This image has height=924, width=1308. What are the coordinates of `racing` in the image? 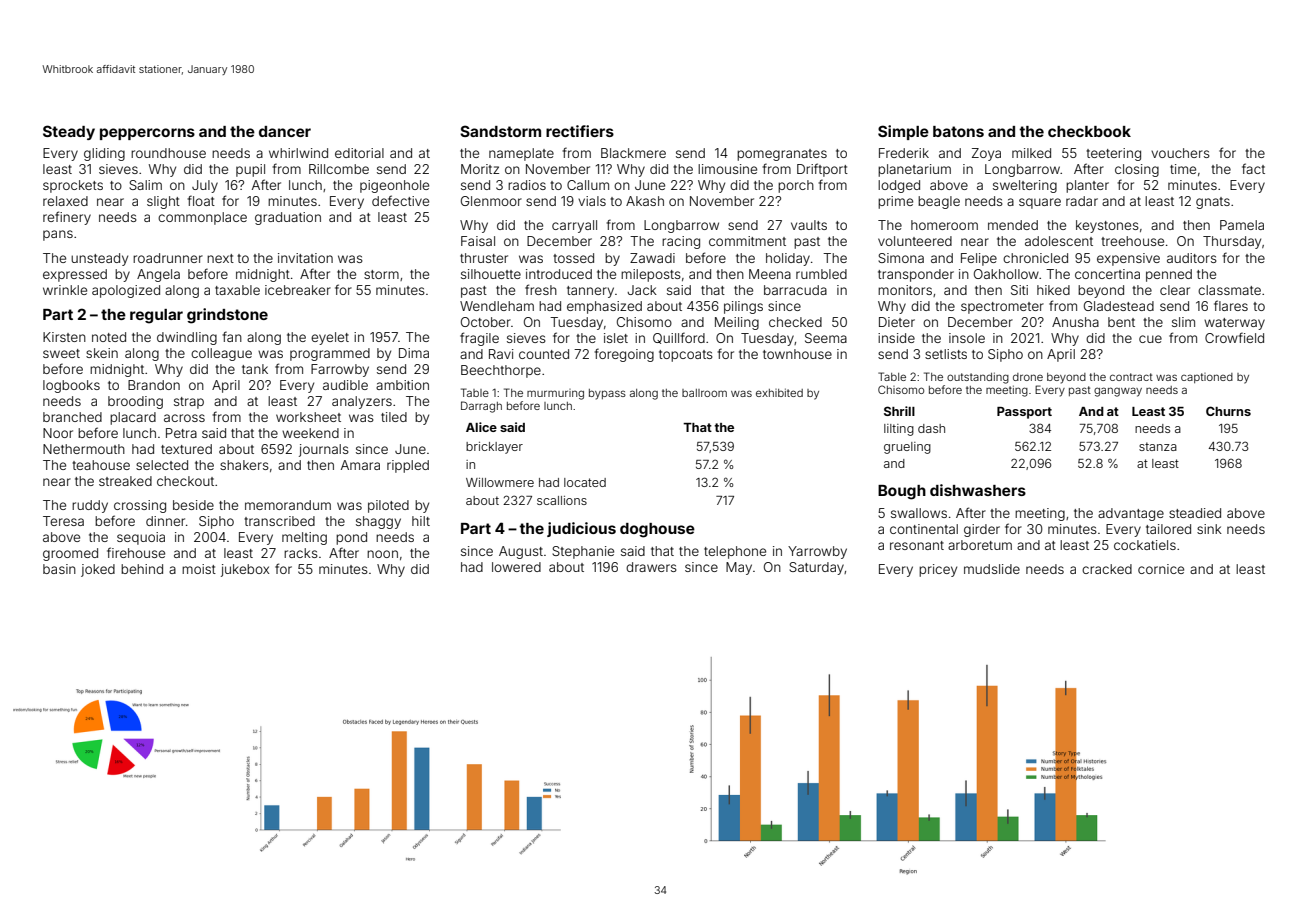 It's located at (681, 242).
